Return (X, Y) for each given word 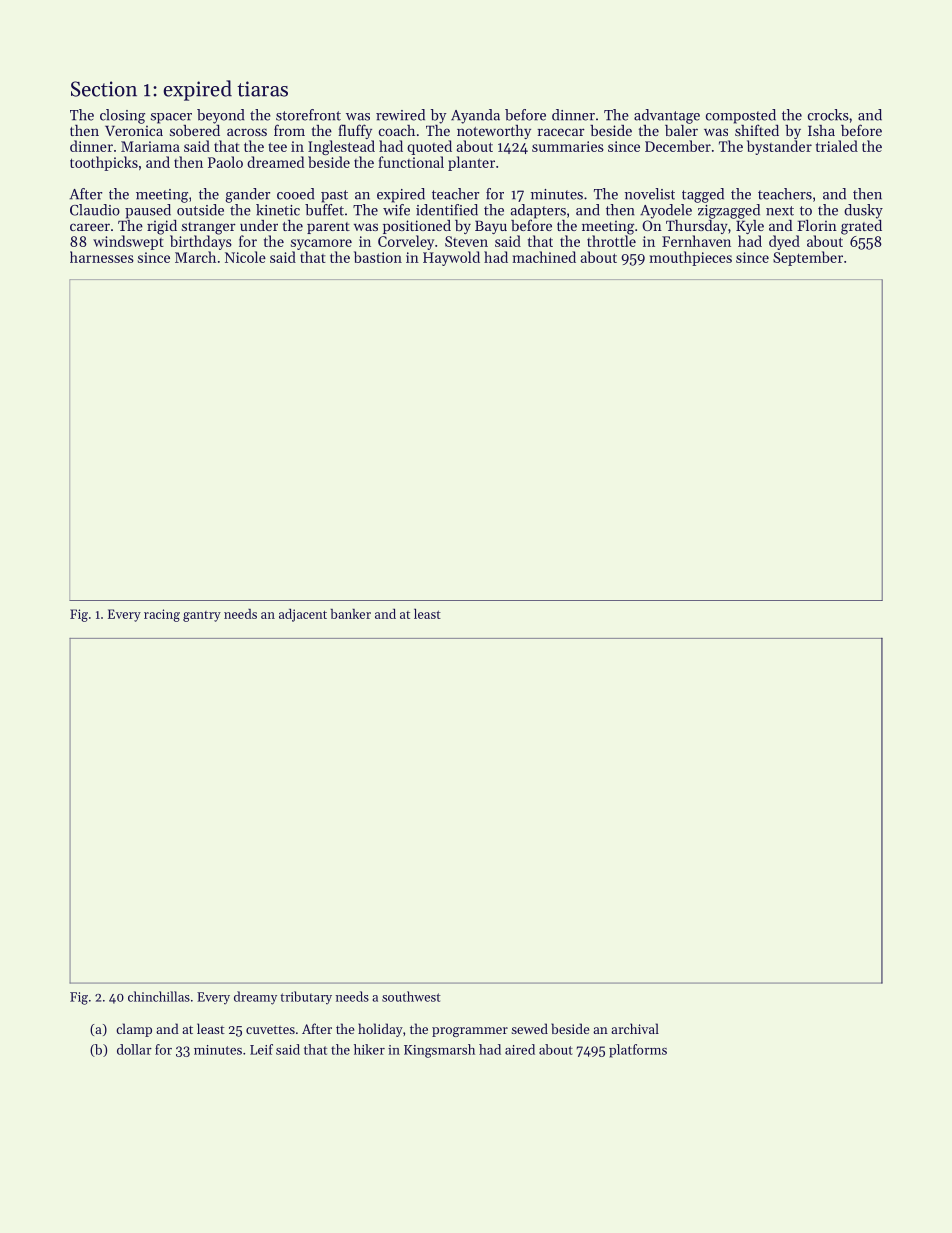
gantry (202, 616)
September (808, 258)
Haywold (451, 258)
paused (148, 211)
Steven (466, 241)
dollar (134, 1049)
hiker (369, 1049)
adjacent (303, 615)
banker (351, 614)
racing (162, 615)
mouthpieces (691, 258)
